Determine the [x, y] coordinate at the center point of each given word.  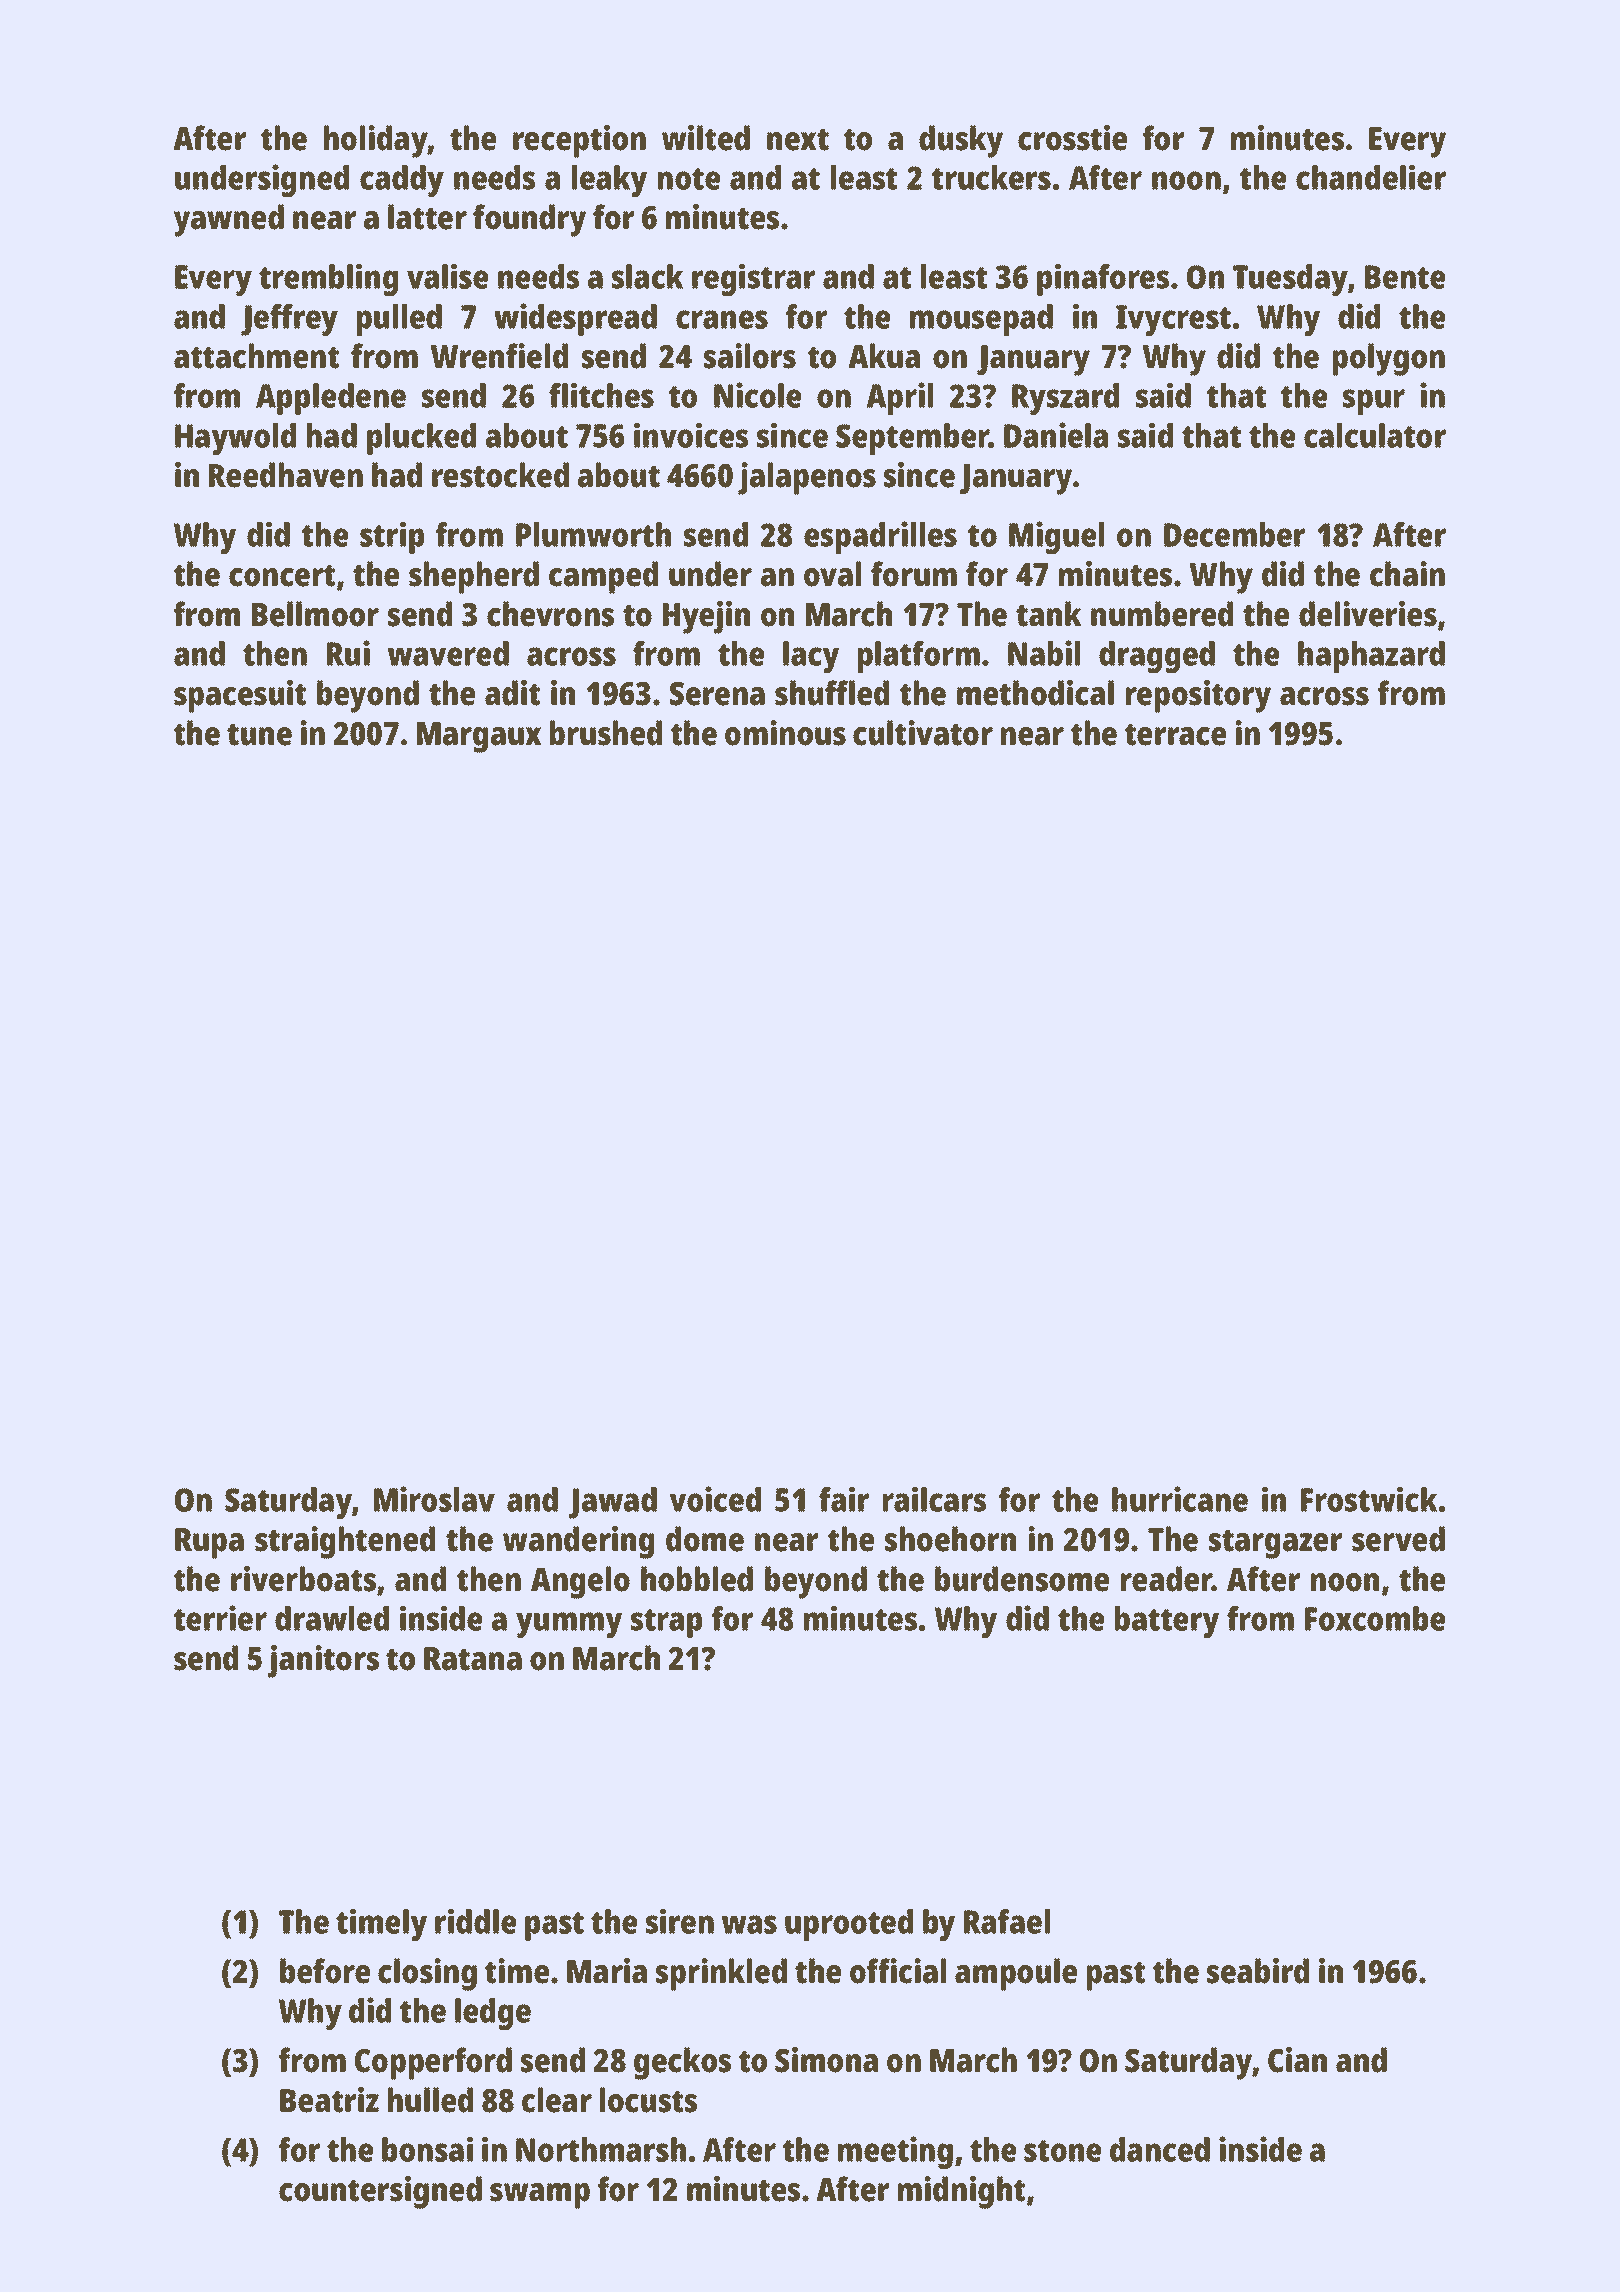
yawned [229, 220]
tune [259, 735]
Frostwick [1369, 1499]
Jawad [613, 1503]
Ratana [473, 1659]
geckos [682, 2063]
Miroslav [434, 1499]
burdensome [1022, 1579]
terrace [1175, 735]
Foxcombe [1375, 1618]
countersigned [380, 2192]
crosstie [1072, 138]
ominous [785, 733]
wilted [706, 138]
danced [1160, 2149]
